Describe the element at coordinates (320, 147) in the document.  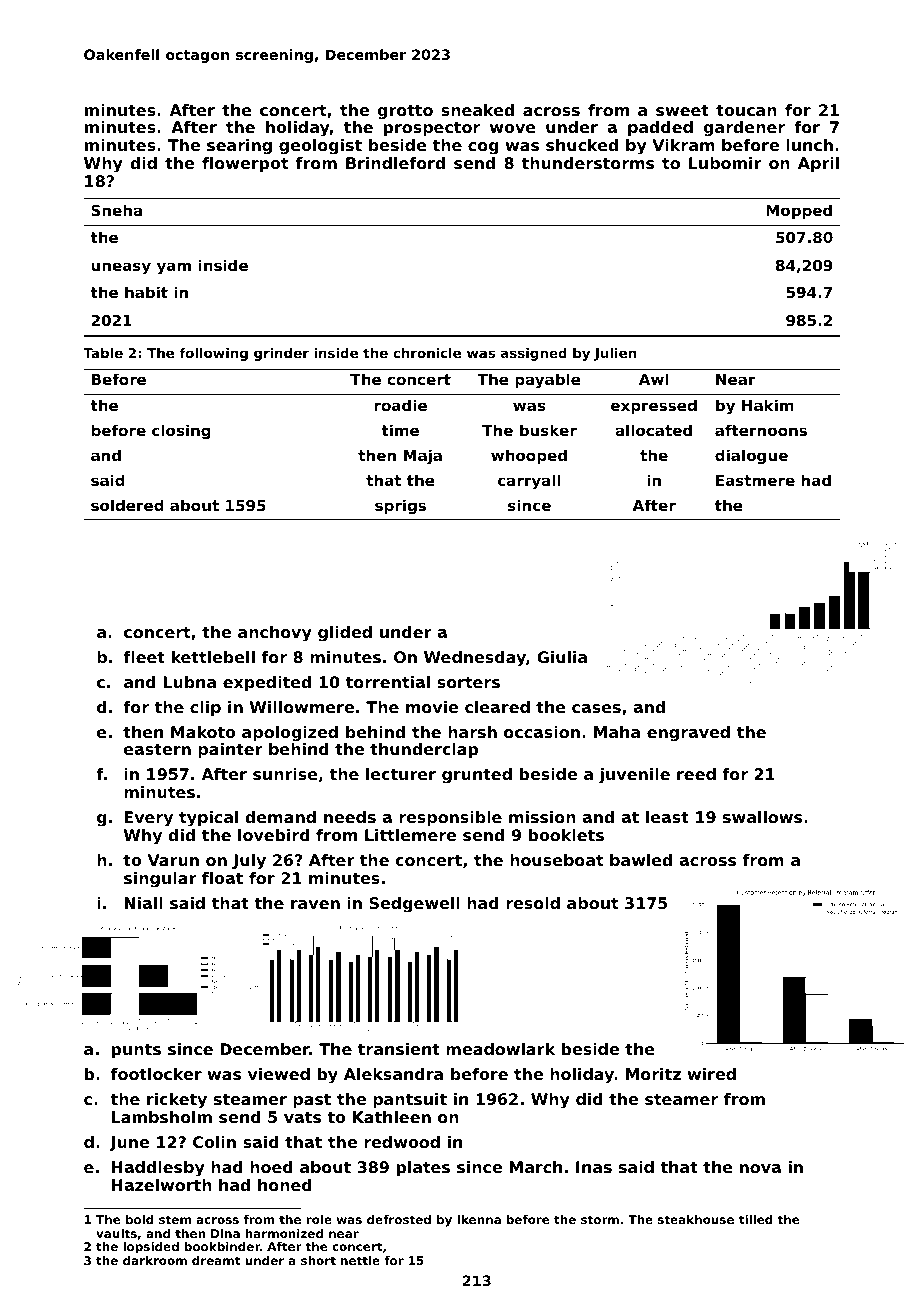
I see `geologist` at that location.
